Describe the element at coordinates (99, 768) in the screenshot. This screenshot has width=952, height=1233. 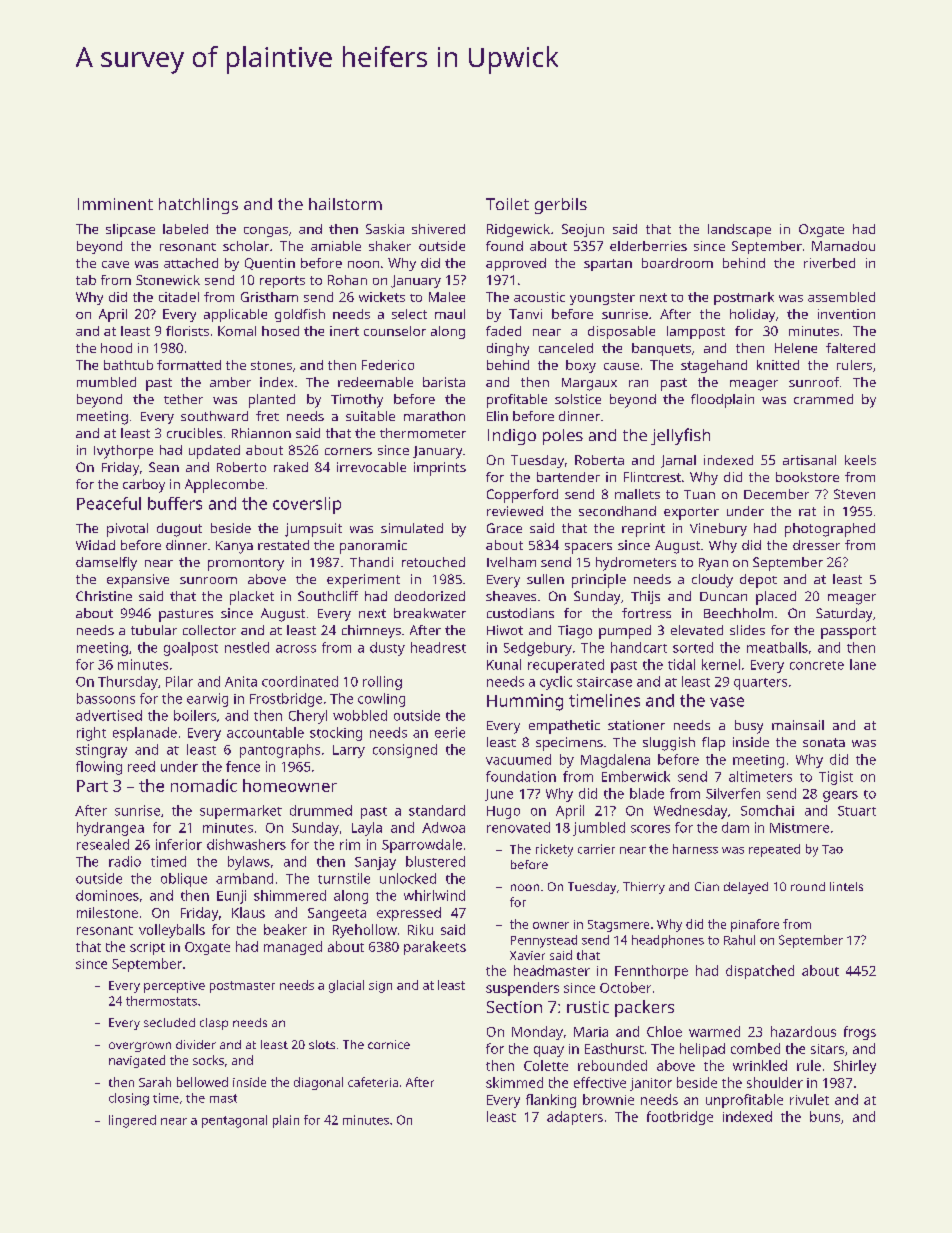
I see `flowing` at that location.
